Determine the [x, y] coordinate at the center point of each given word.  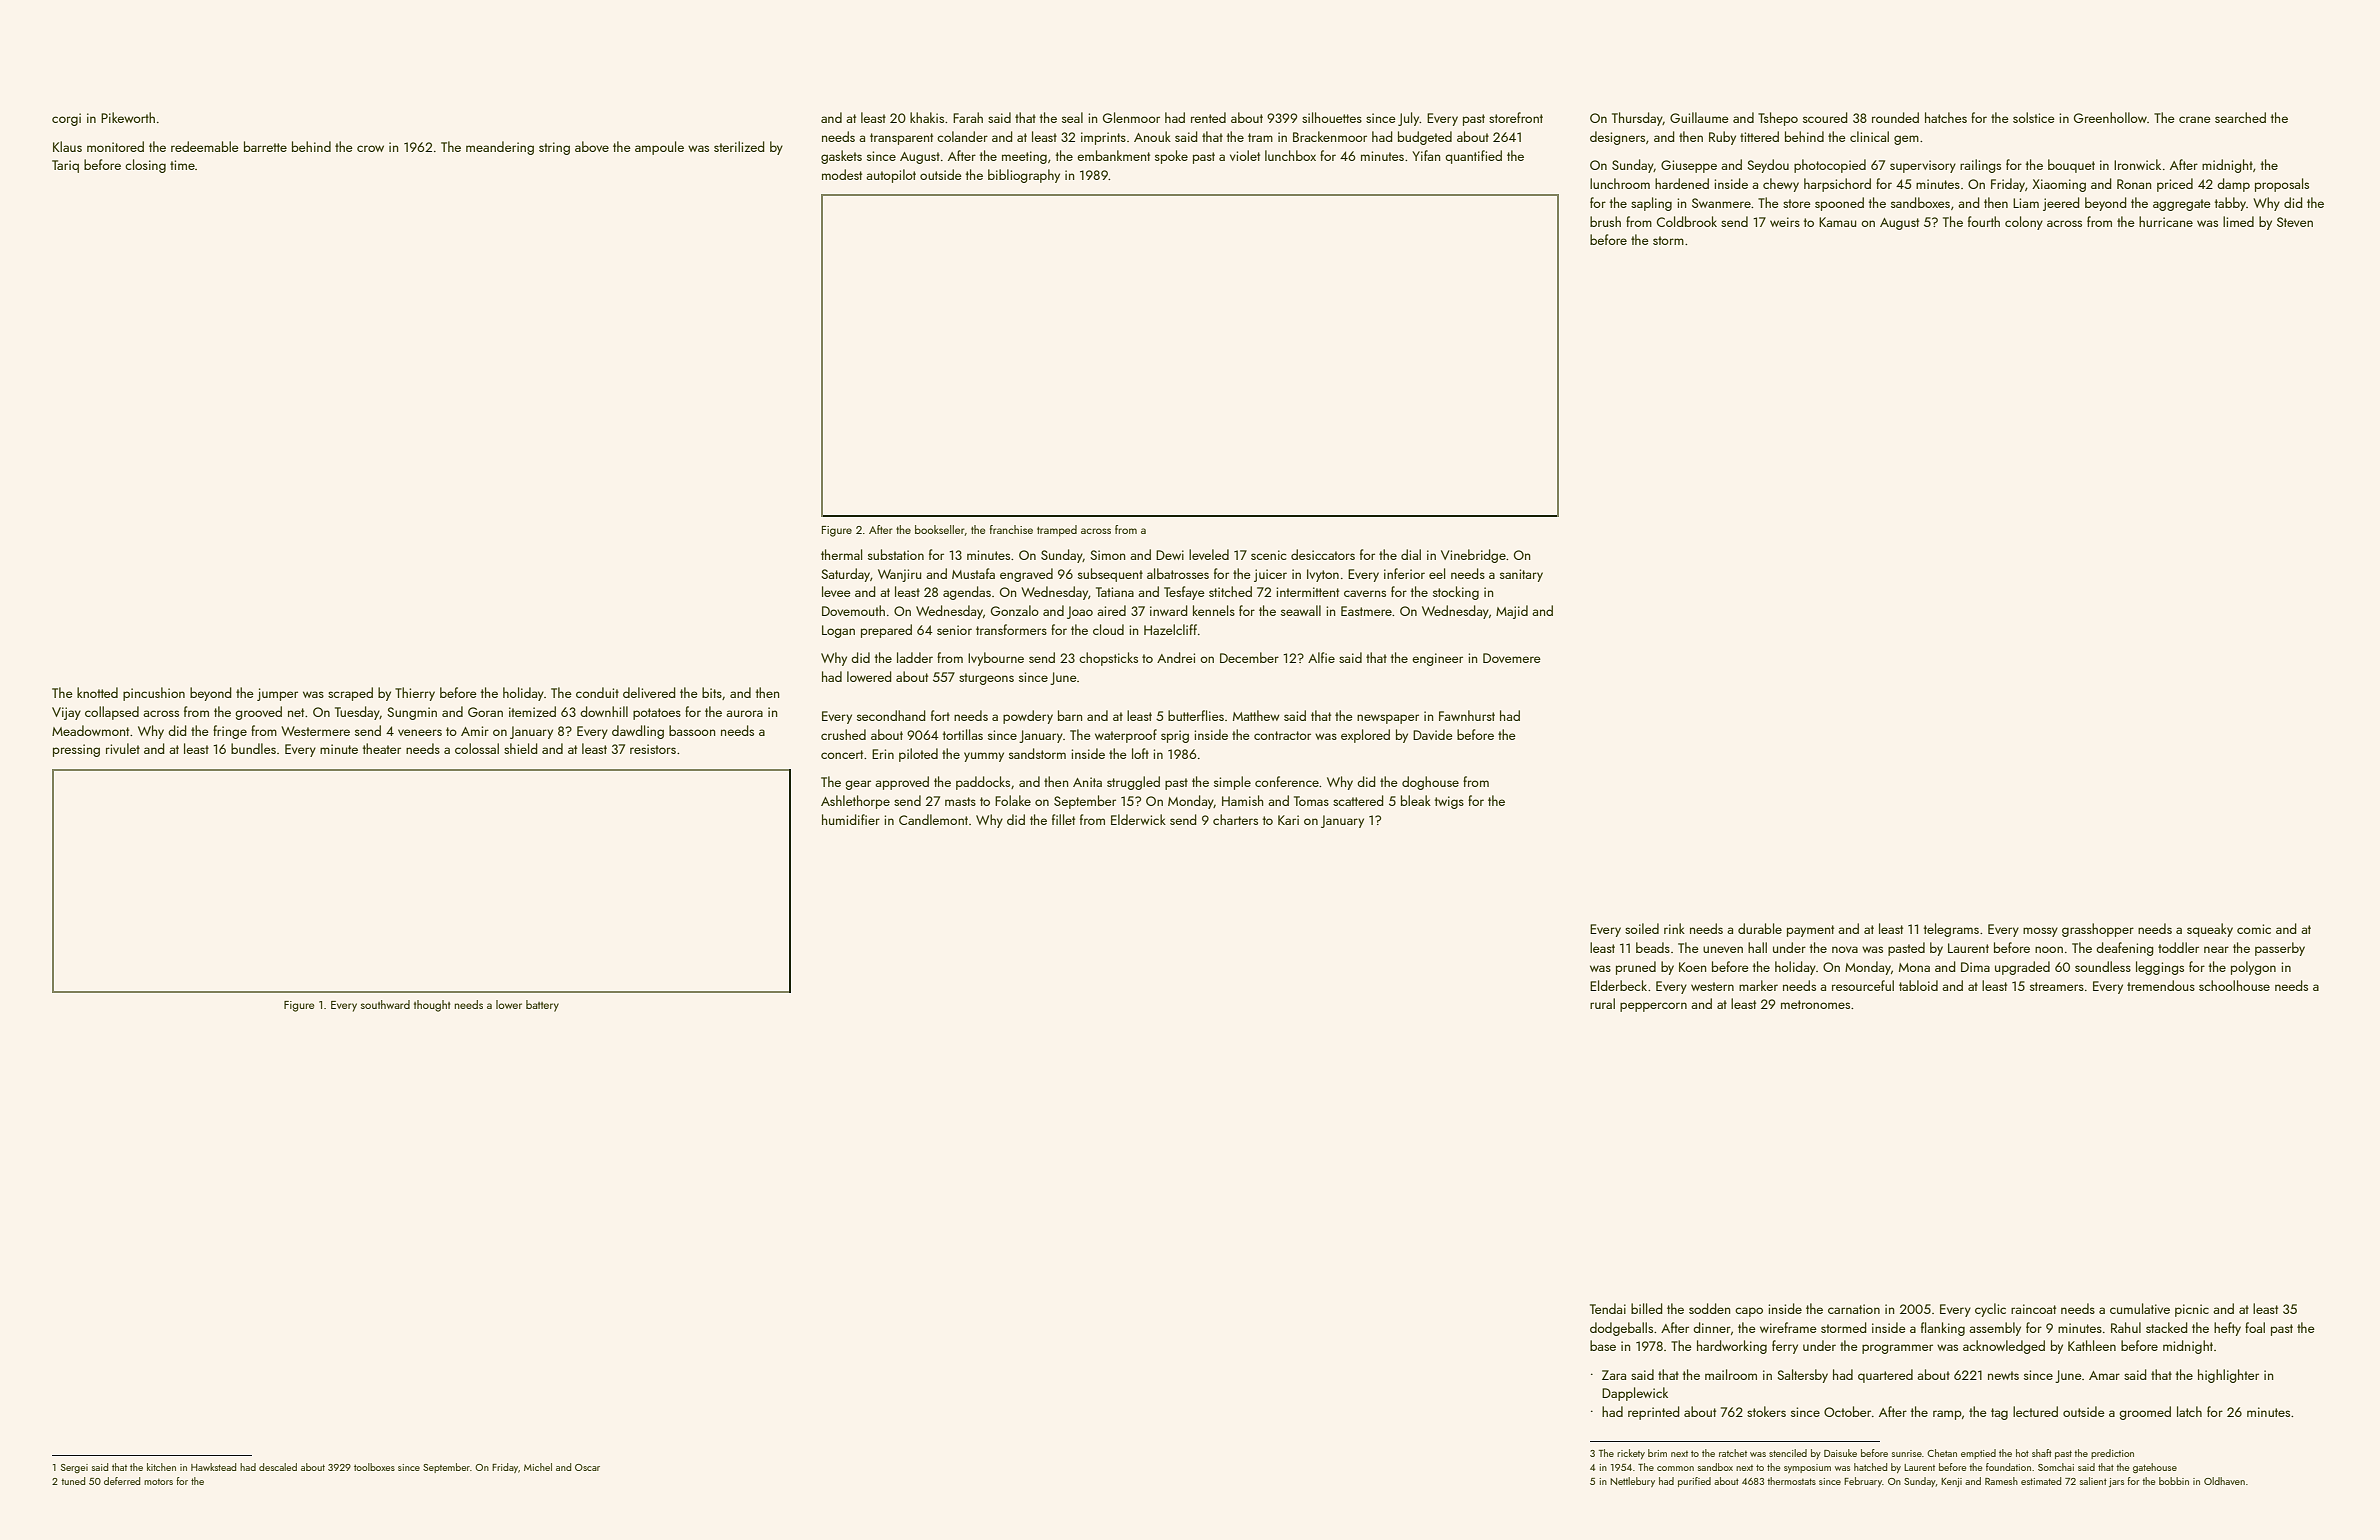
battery [542, 1006]
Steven [2295, 222]
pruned [1636, 968]
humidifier [851, 819]
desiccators [1323, 554]
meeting [1024, 157]
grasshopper [2098, 930]
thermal [841, 554]
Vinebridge [1473, 556]
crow [370, 148]
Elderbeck [1618, 985]
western [1712, 986]
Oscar [587, 1467]
